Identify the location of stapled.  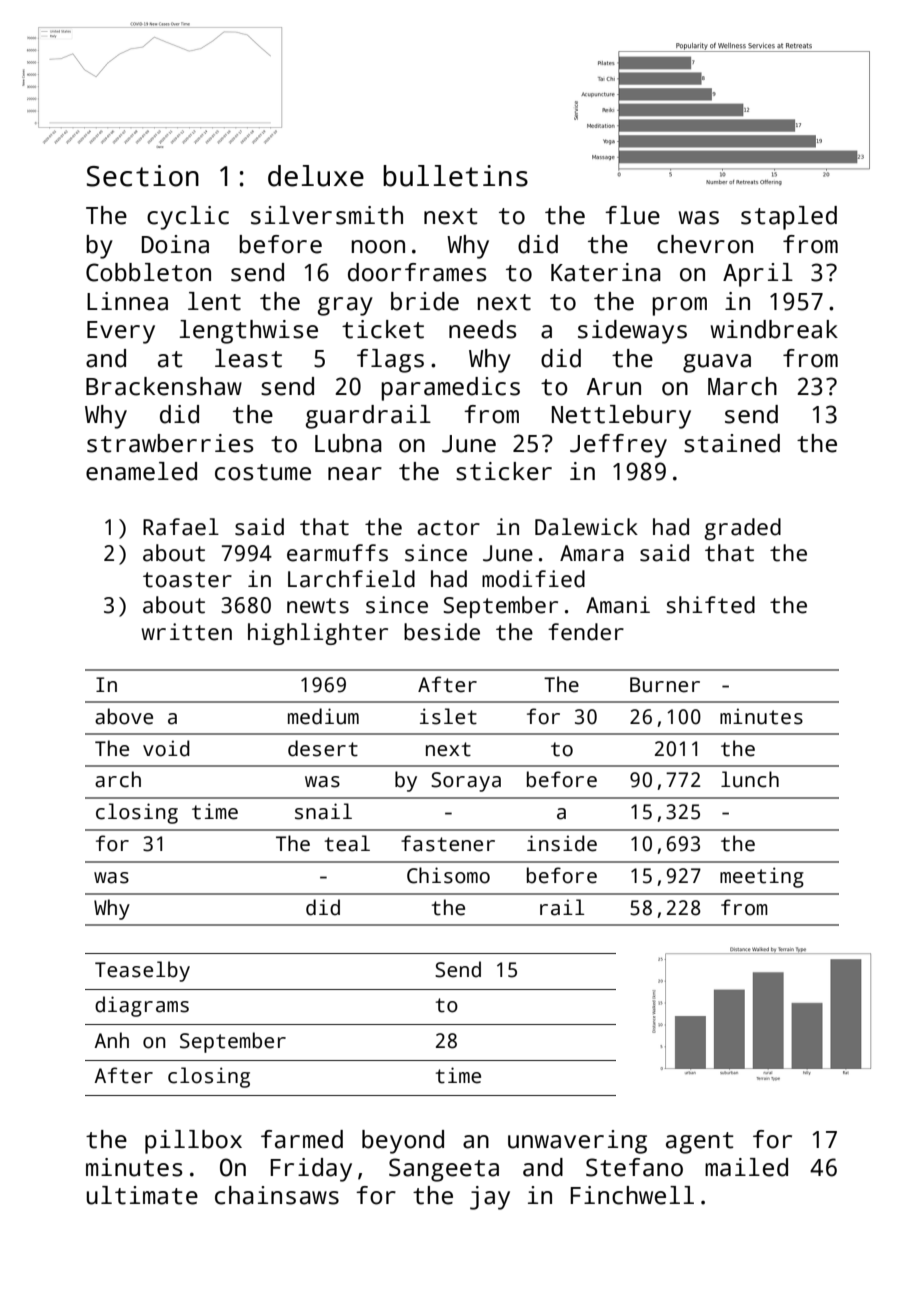
(789, 218).
